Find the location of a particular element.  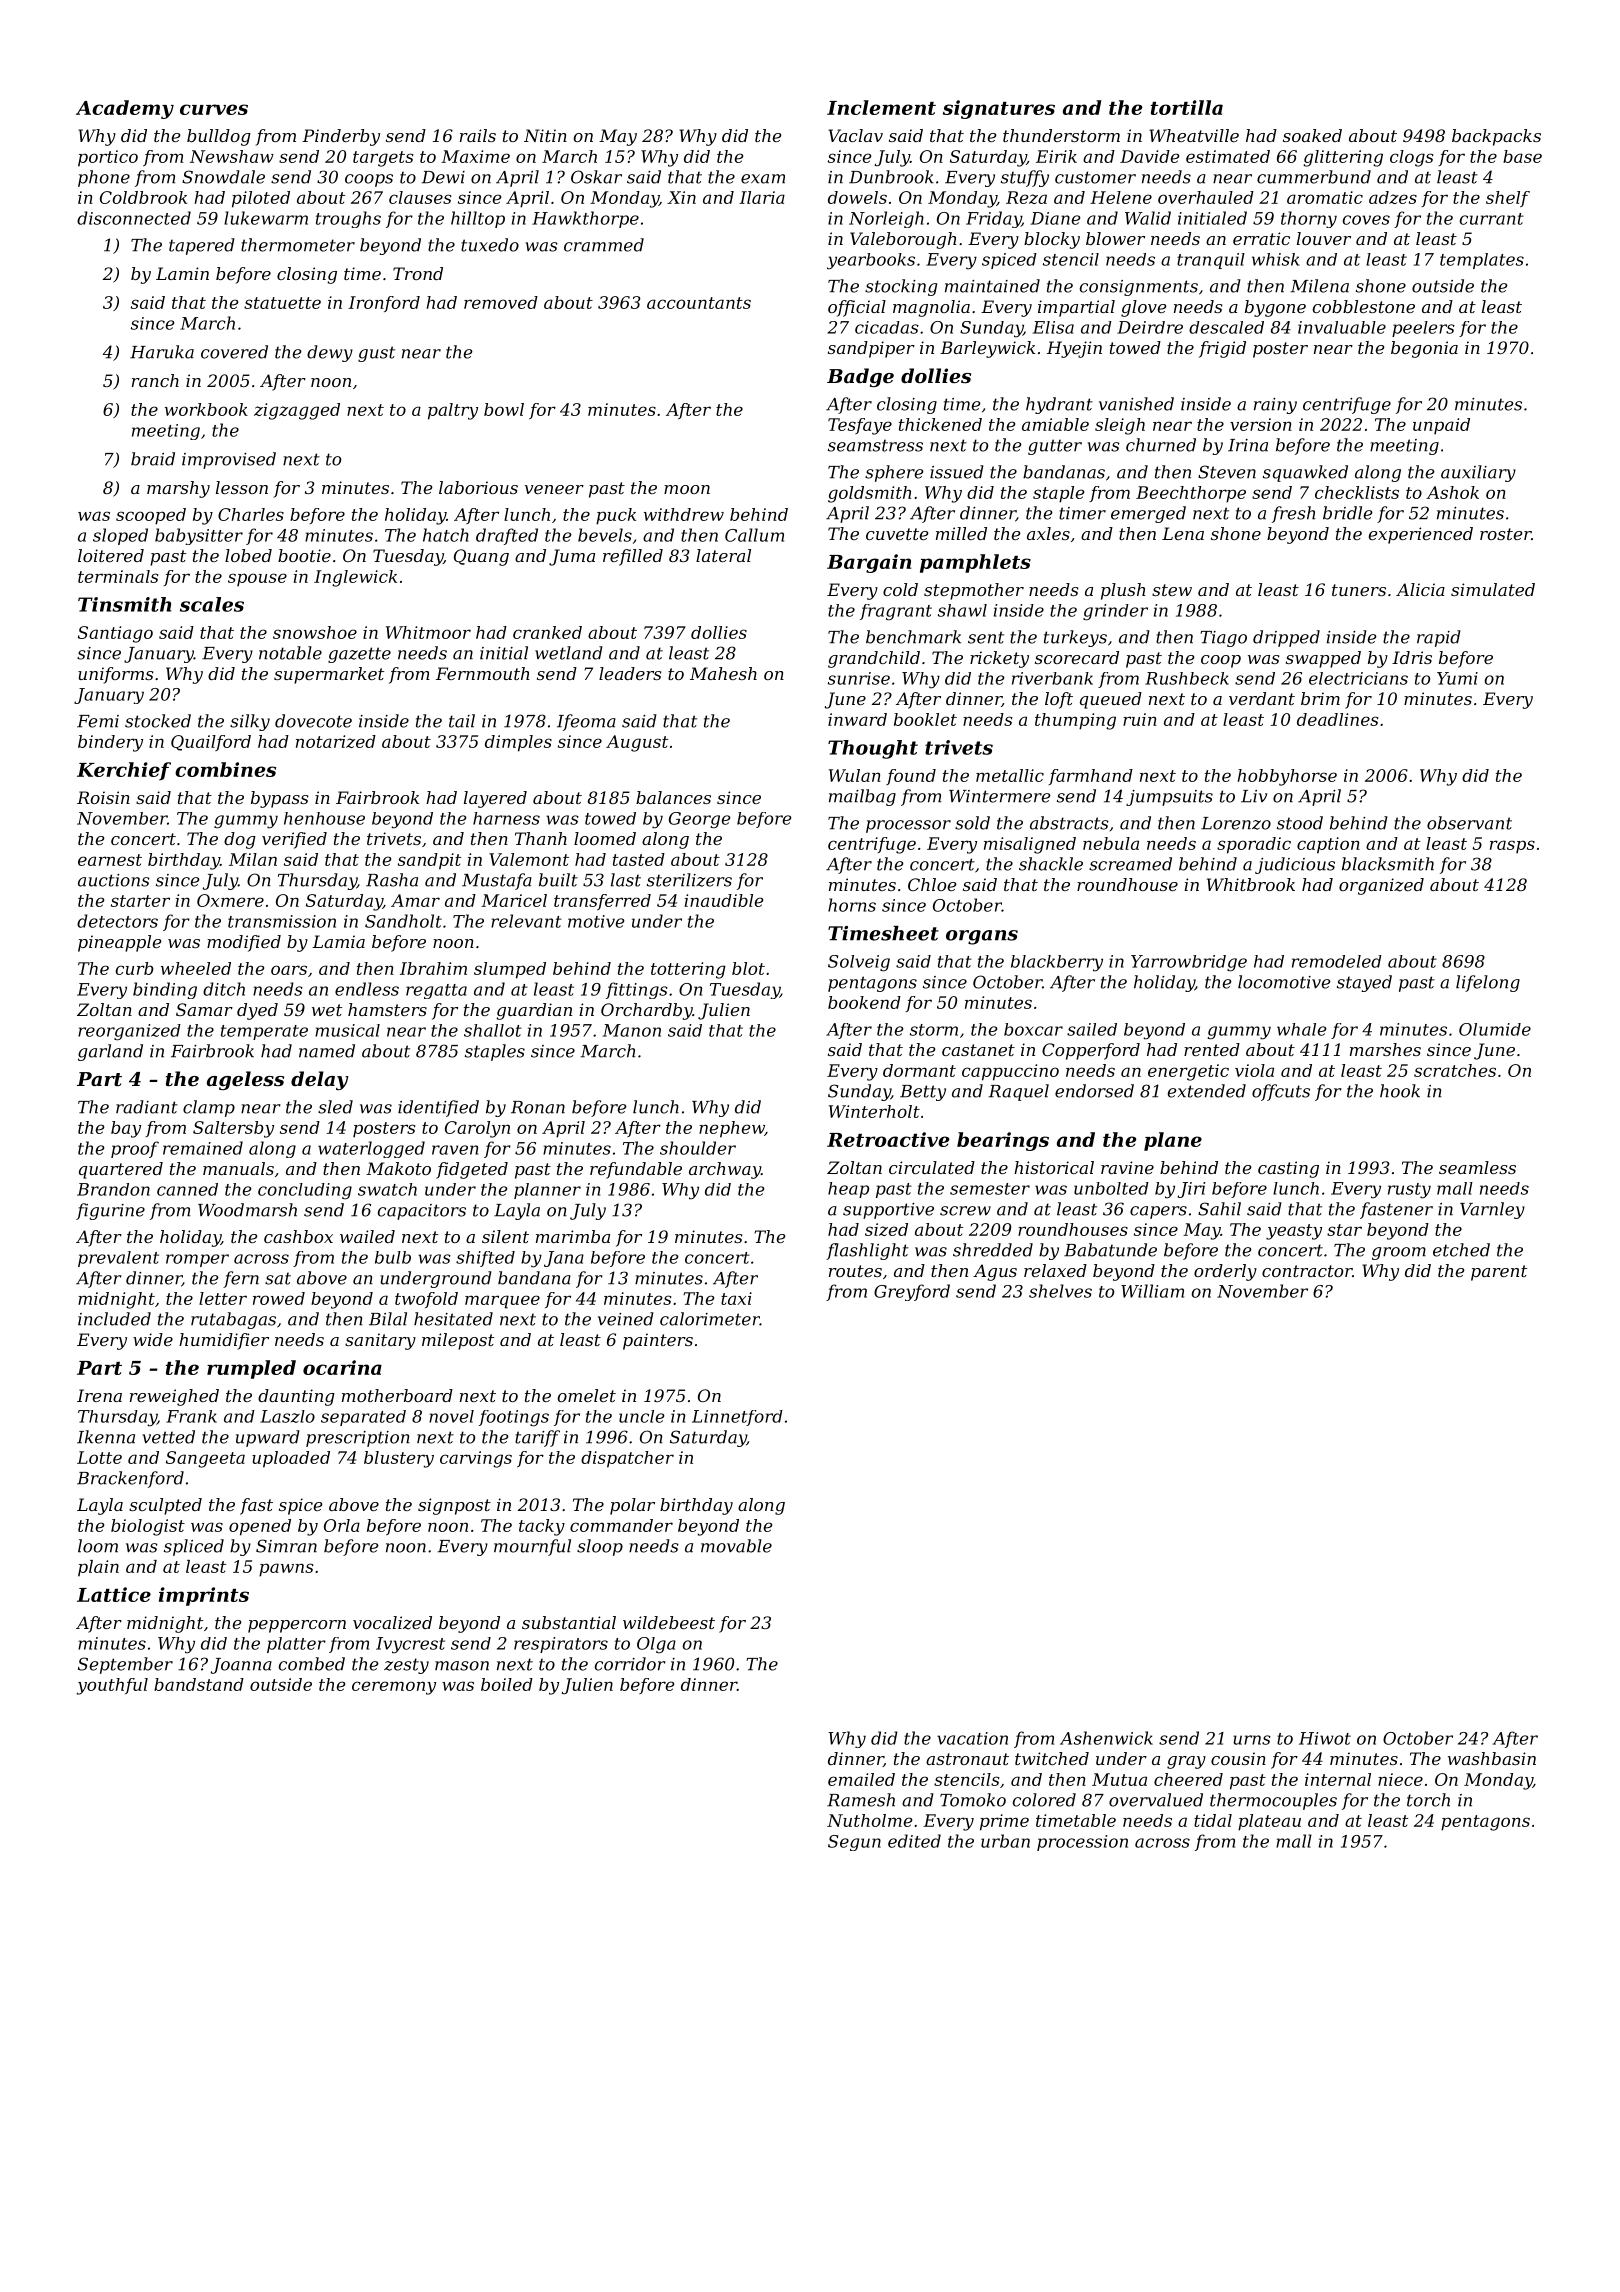

roster is located at coordinates (1505, 534).
